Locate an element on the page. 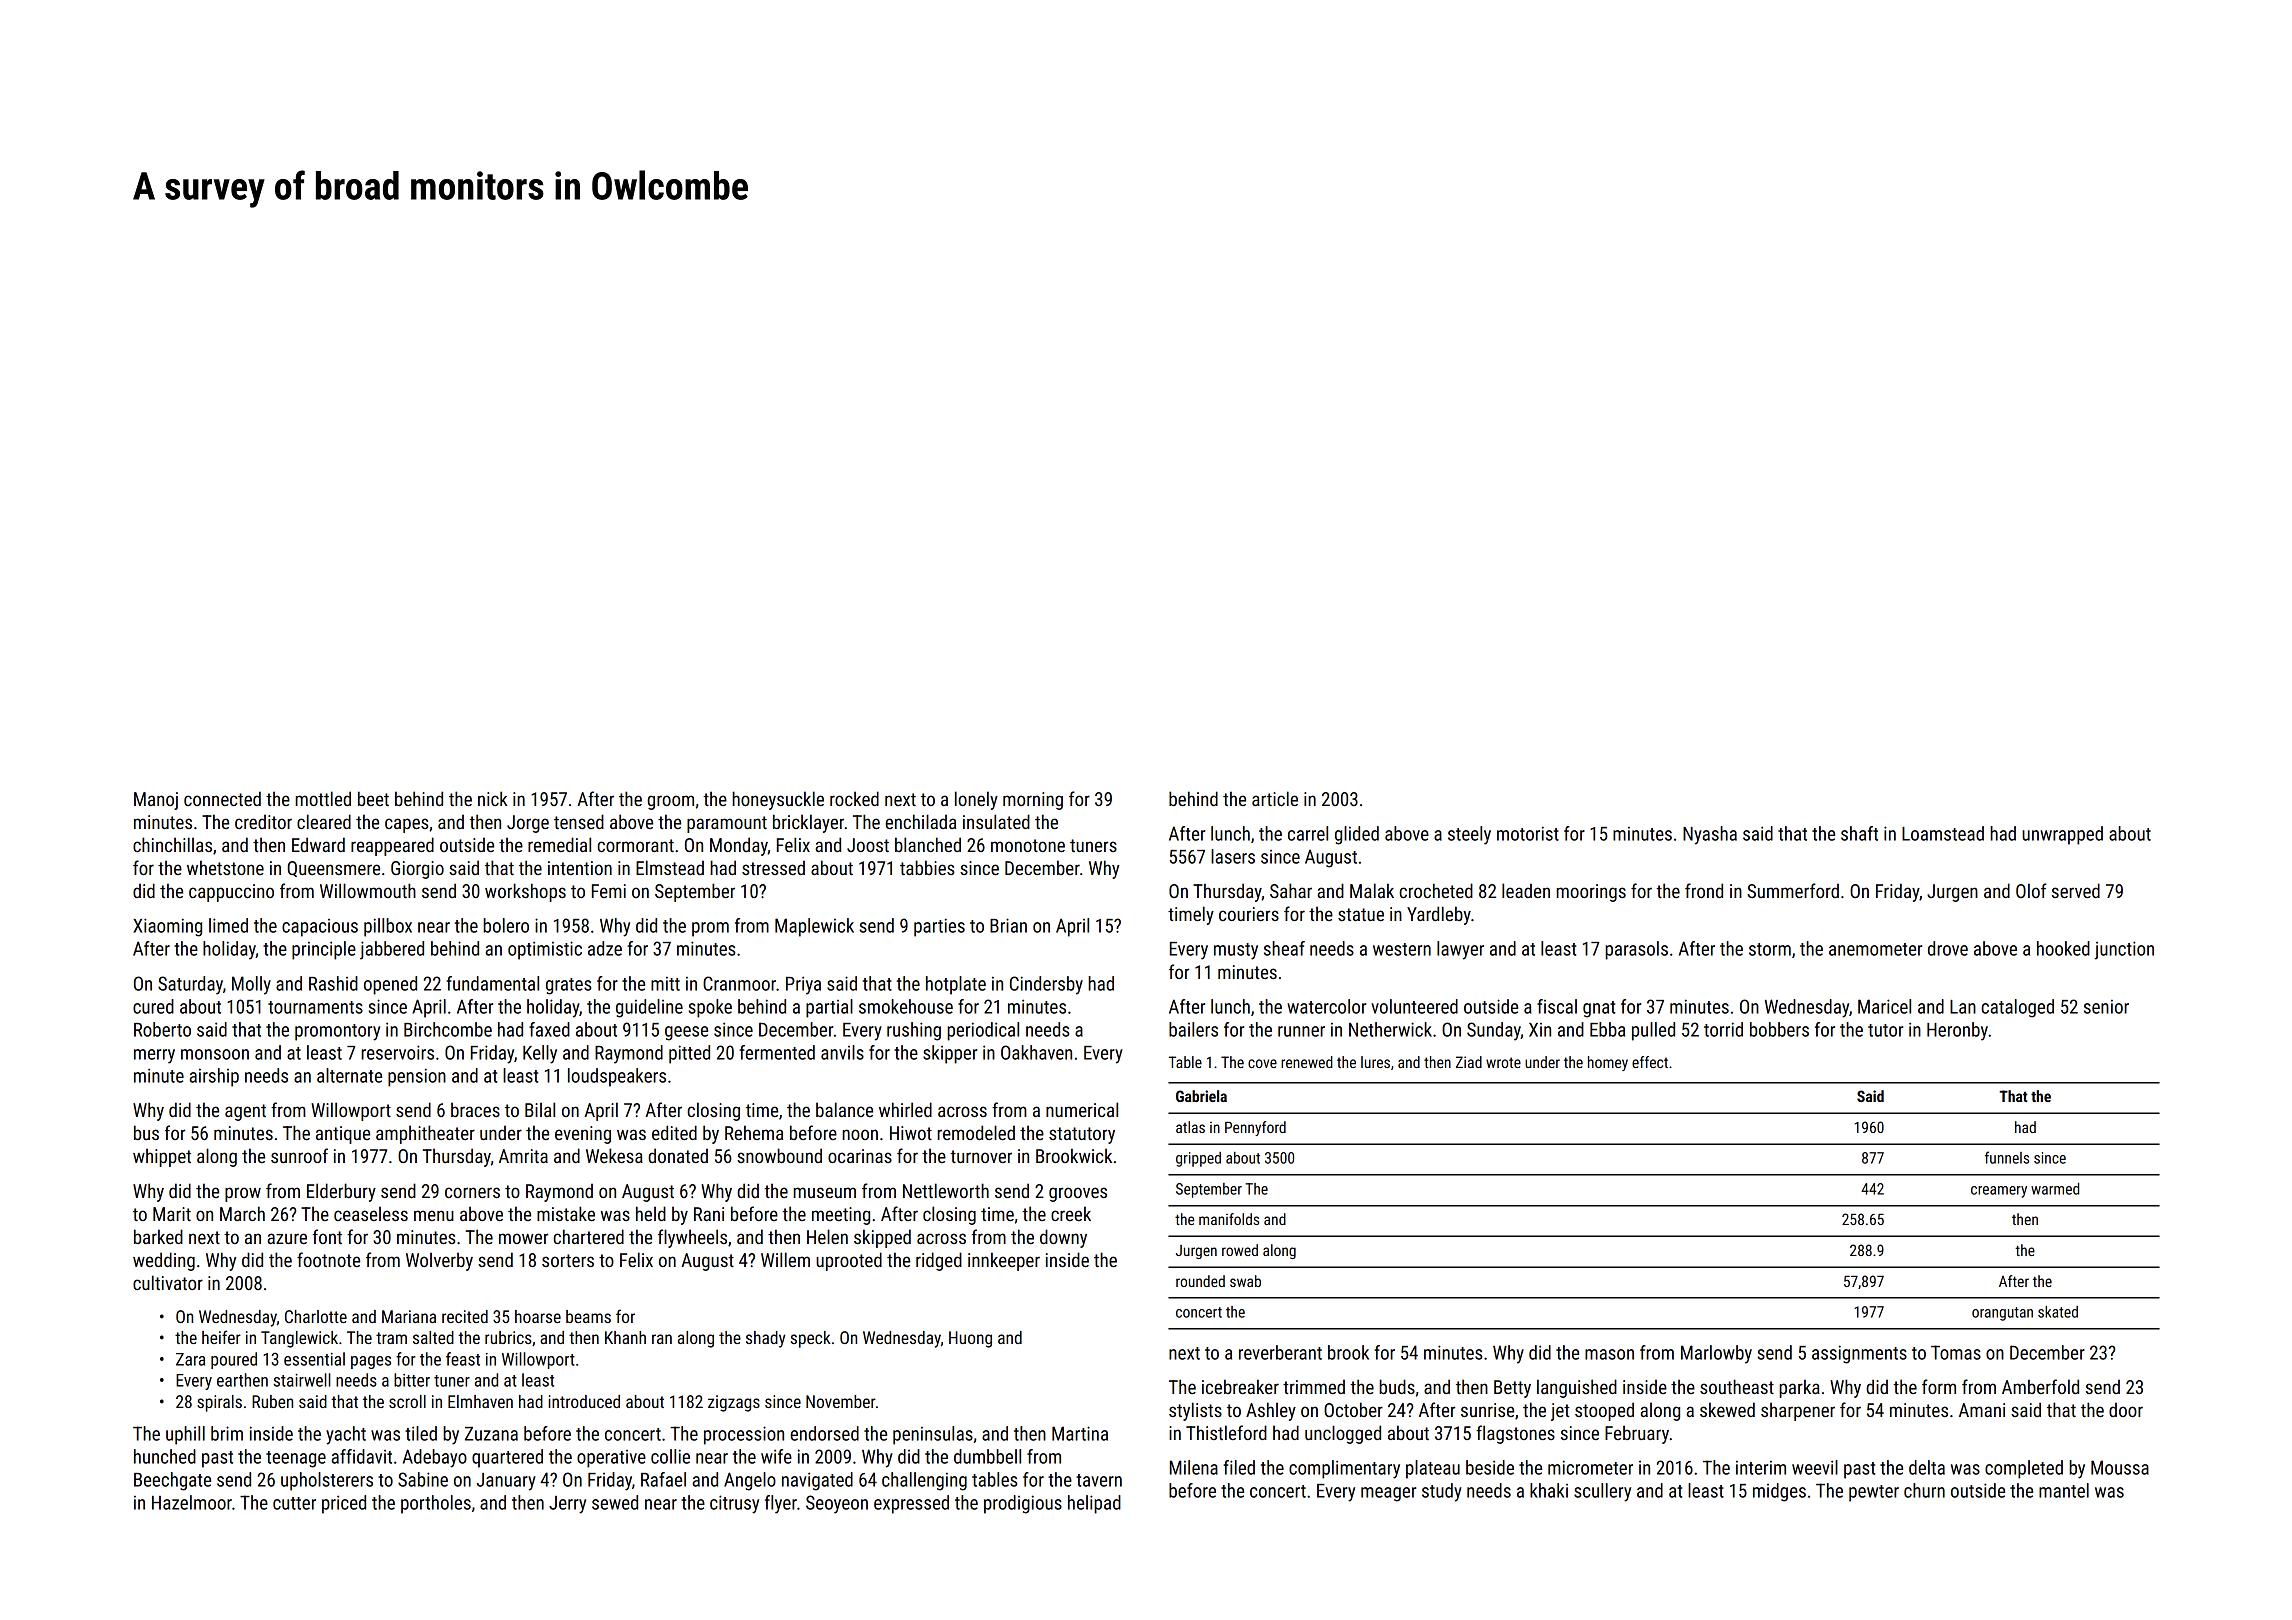  funnels is located at coordinates (2007, 1157).
